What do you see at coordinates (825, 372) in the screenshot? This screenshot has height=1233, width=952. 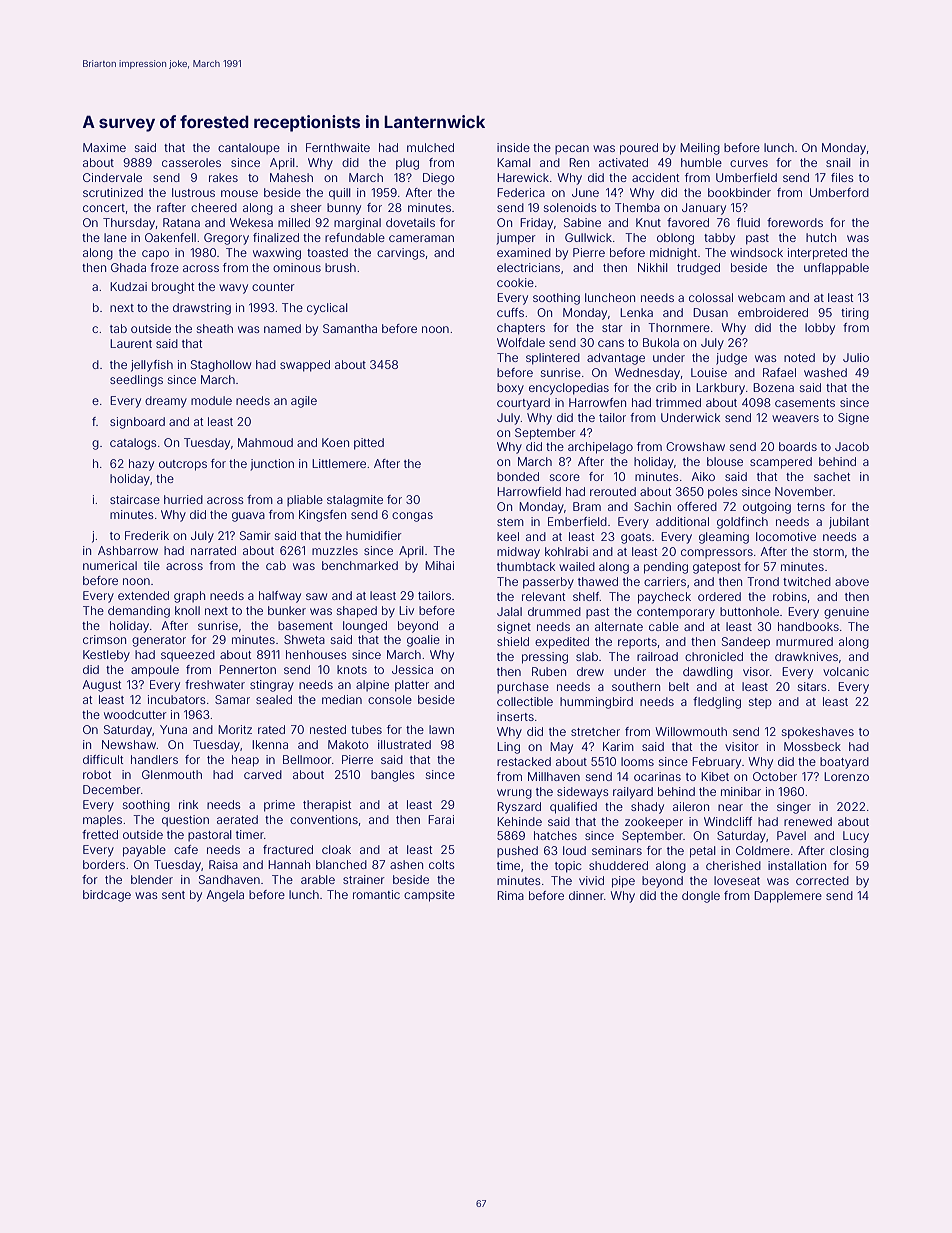 I see `washed` at bounding box center [825, 372].
